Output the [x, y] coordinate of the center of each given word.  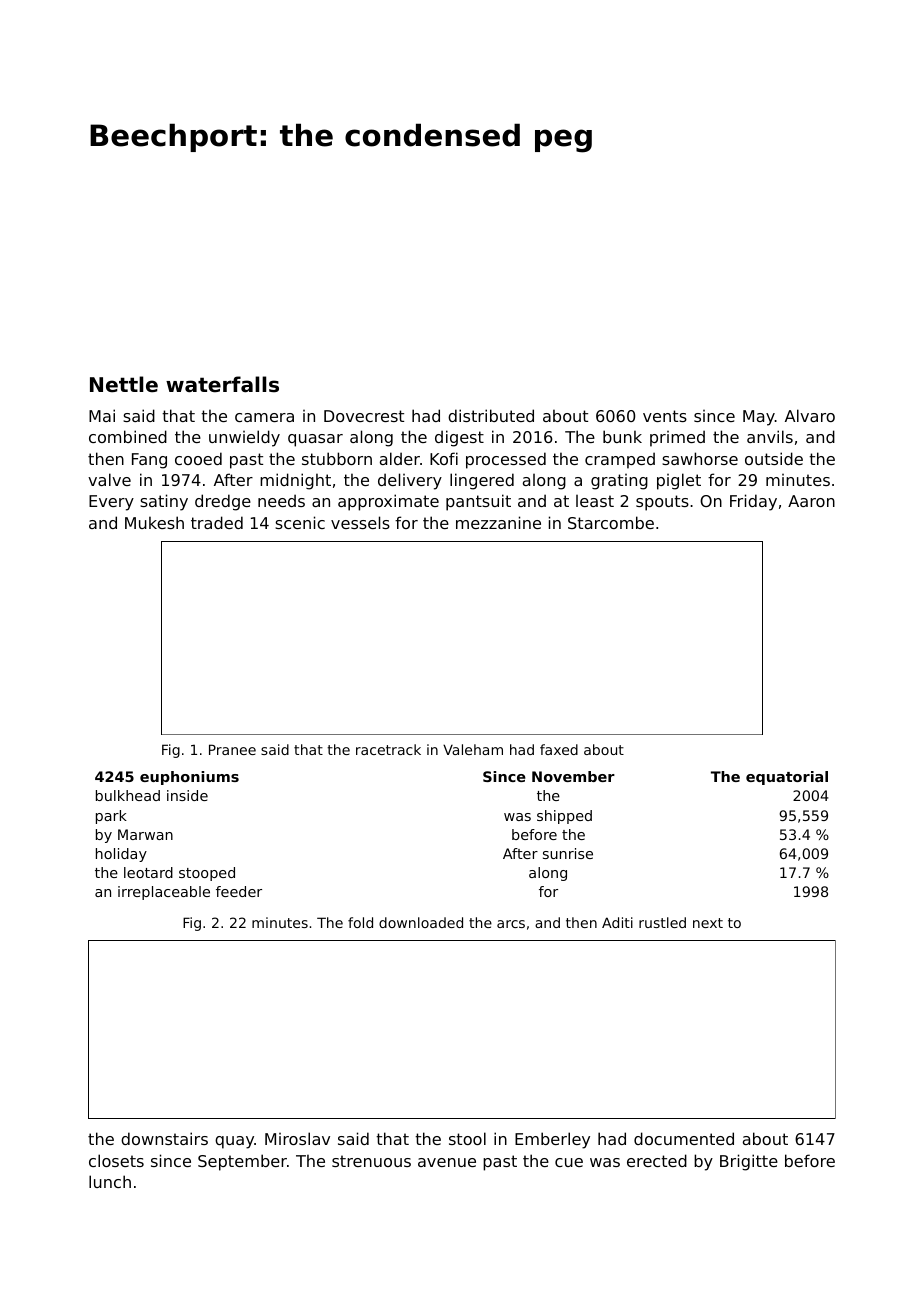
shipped [564, 817]
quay [234, 1142]
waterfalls [222, 384]
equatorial [787, 778]
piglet [679, 481]
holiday [121, 855]
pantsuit [478, 502]
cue [569, 1162]
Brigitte [749, 1162]
